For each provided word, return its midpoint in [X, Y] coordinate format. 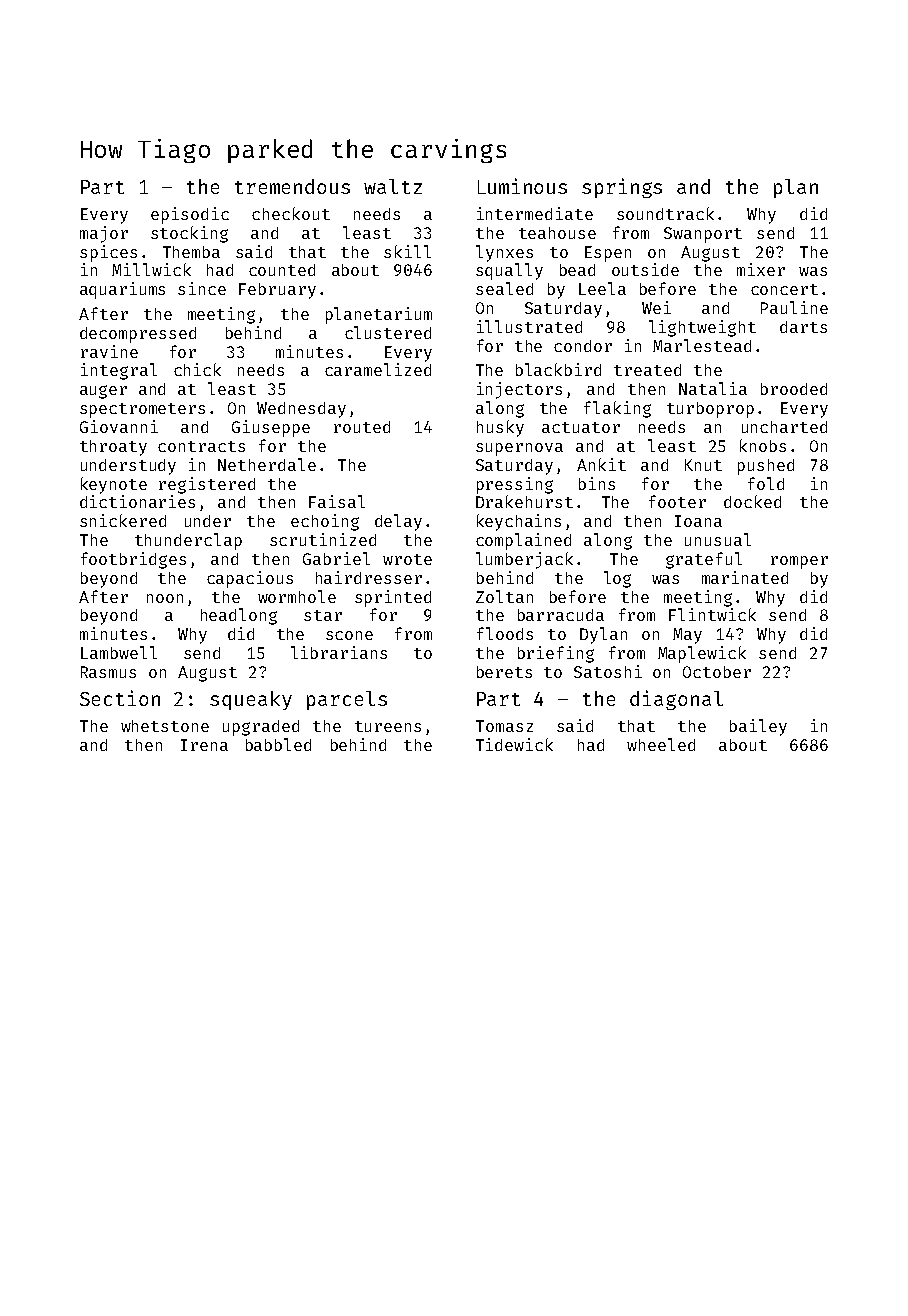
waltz [393, 186]
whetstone [165, 726]
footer [677, 501]
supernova [519, 449]
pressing [515, 485]
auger [103, 392]
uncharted [784, 427]
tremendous [292, 186]
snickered [123, 520]
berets [504, 672]
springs [622, 188]
